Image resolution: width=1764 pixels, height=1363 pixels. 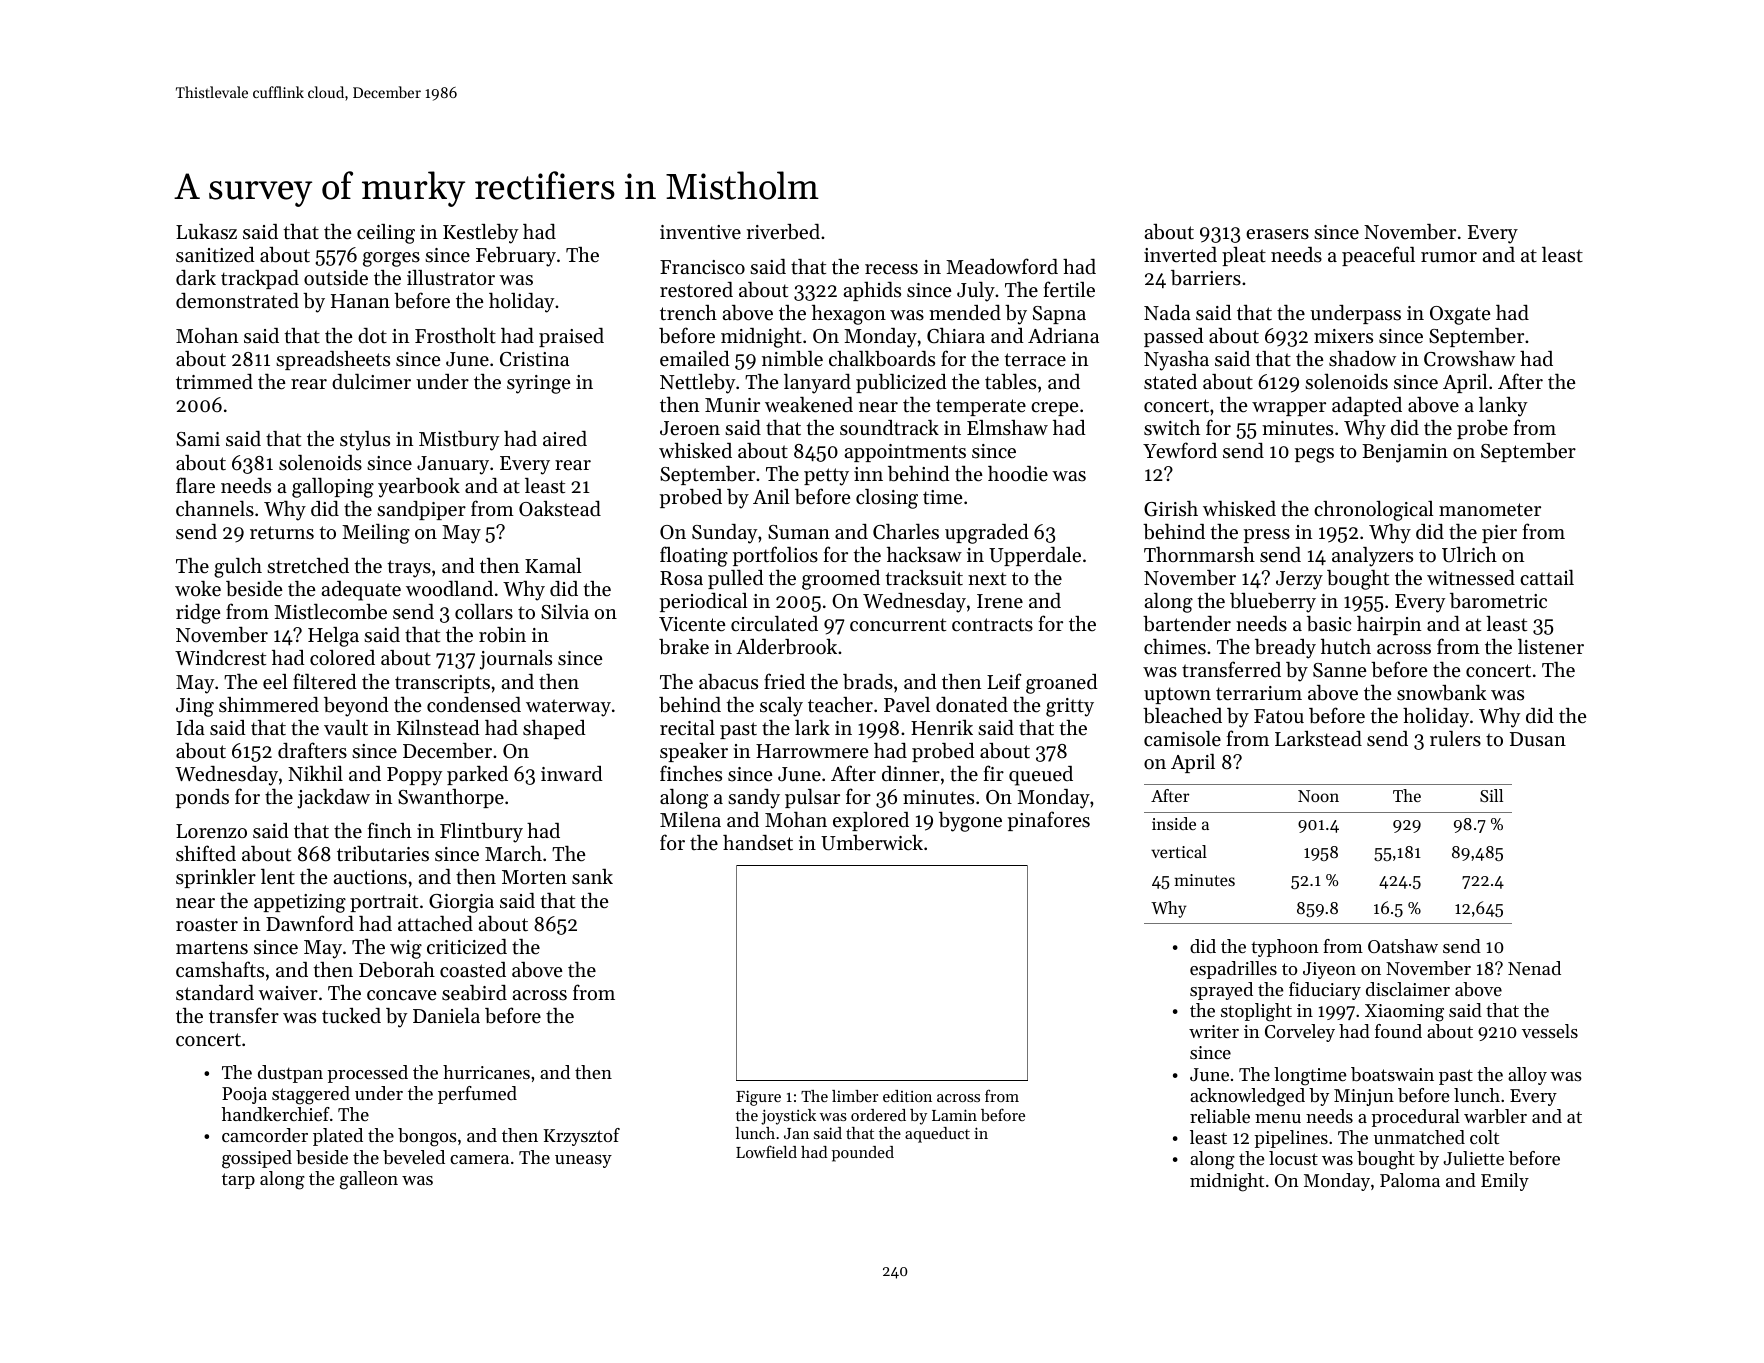 What do you see at coordinates (1534, 968) in the screenshot?
I see `Nenad` at bounding box center [1534, 968].
